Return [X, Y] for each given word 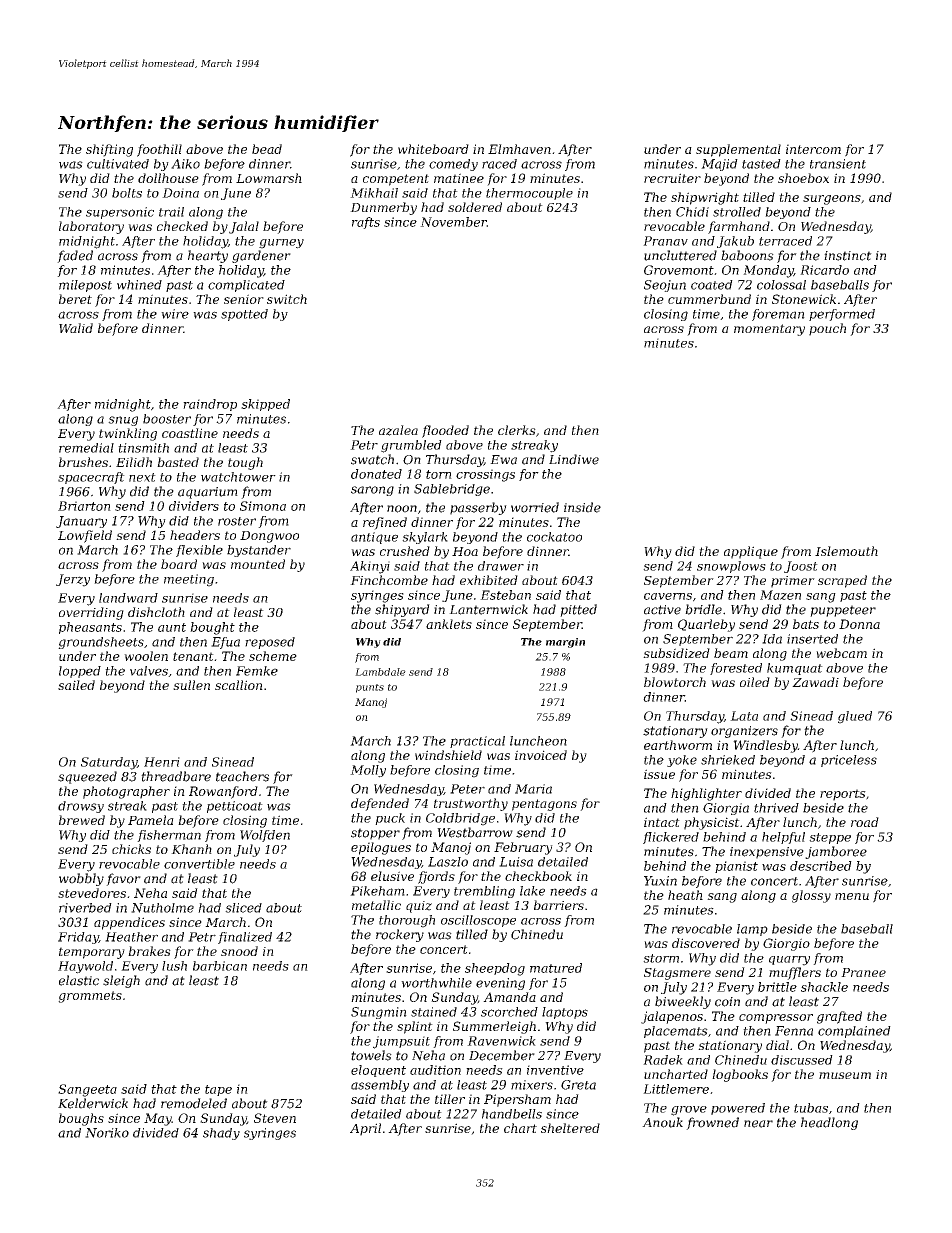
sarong [372, 491]
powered [738, 1109]
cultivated [118, 164]
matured [556, 968]
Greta [578, 1085]
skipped [265, 405]
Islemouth [846, 551]
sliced [243, 908]
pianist [736, 867]
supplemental [738, 150]
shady [221, 1134]
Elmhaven [519, 149]
